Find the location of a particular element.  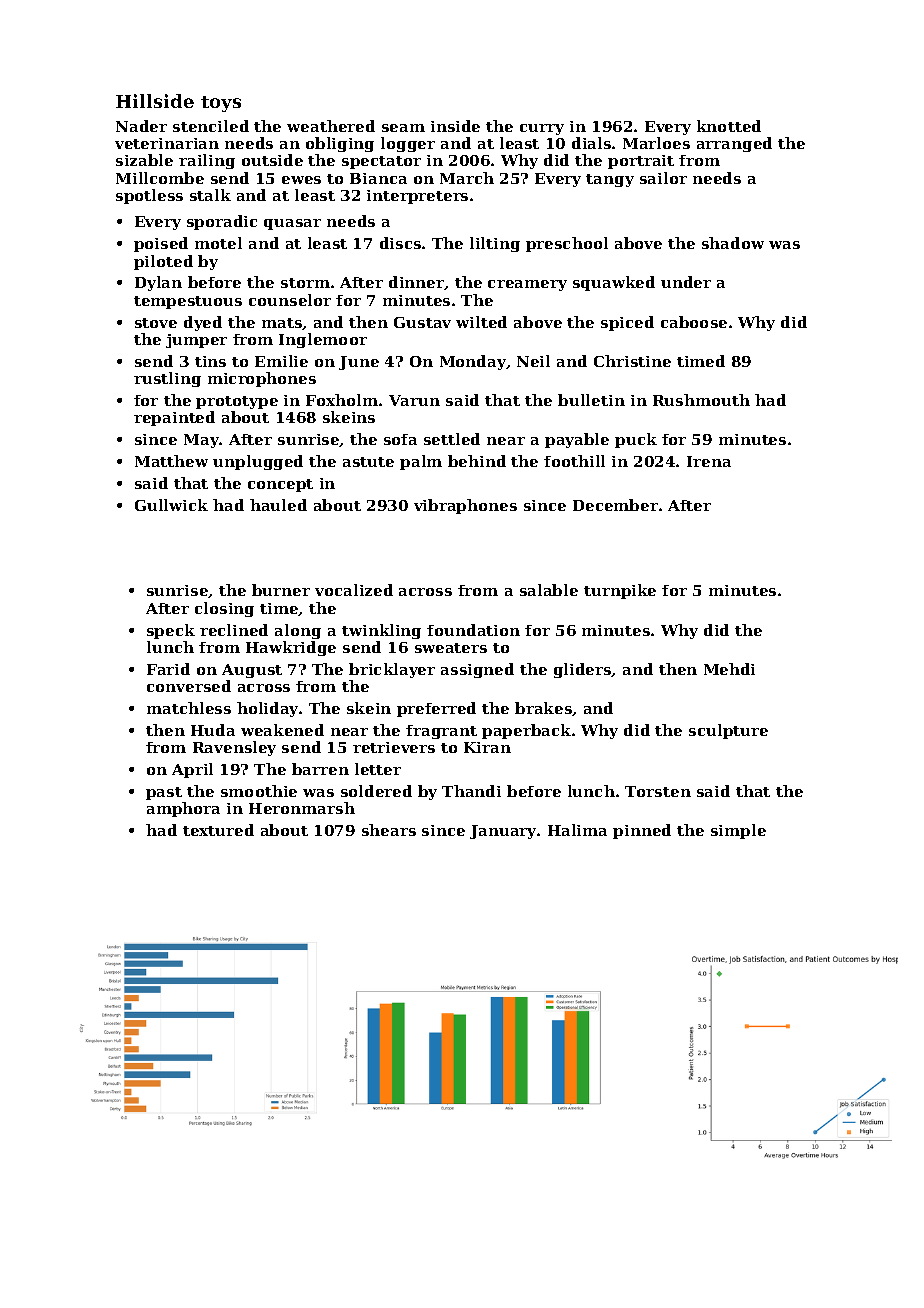

jumper is located at coordinates (196, 341).
